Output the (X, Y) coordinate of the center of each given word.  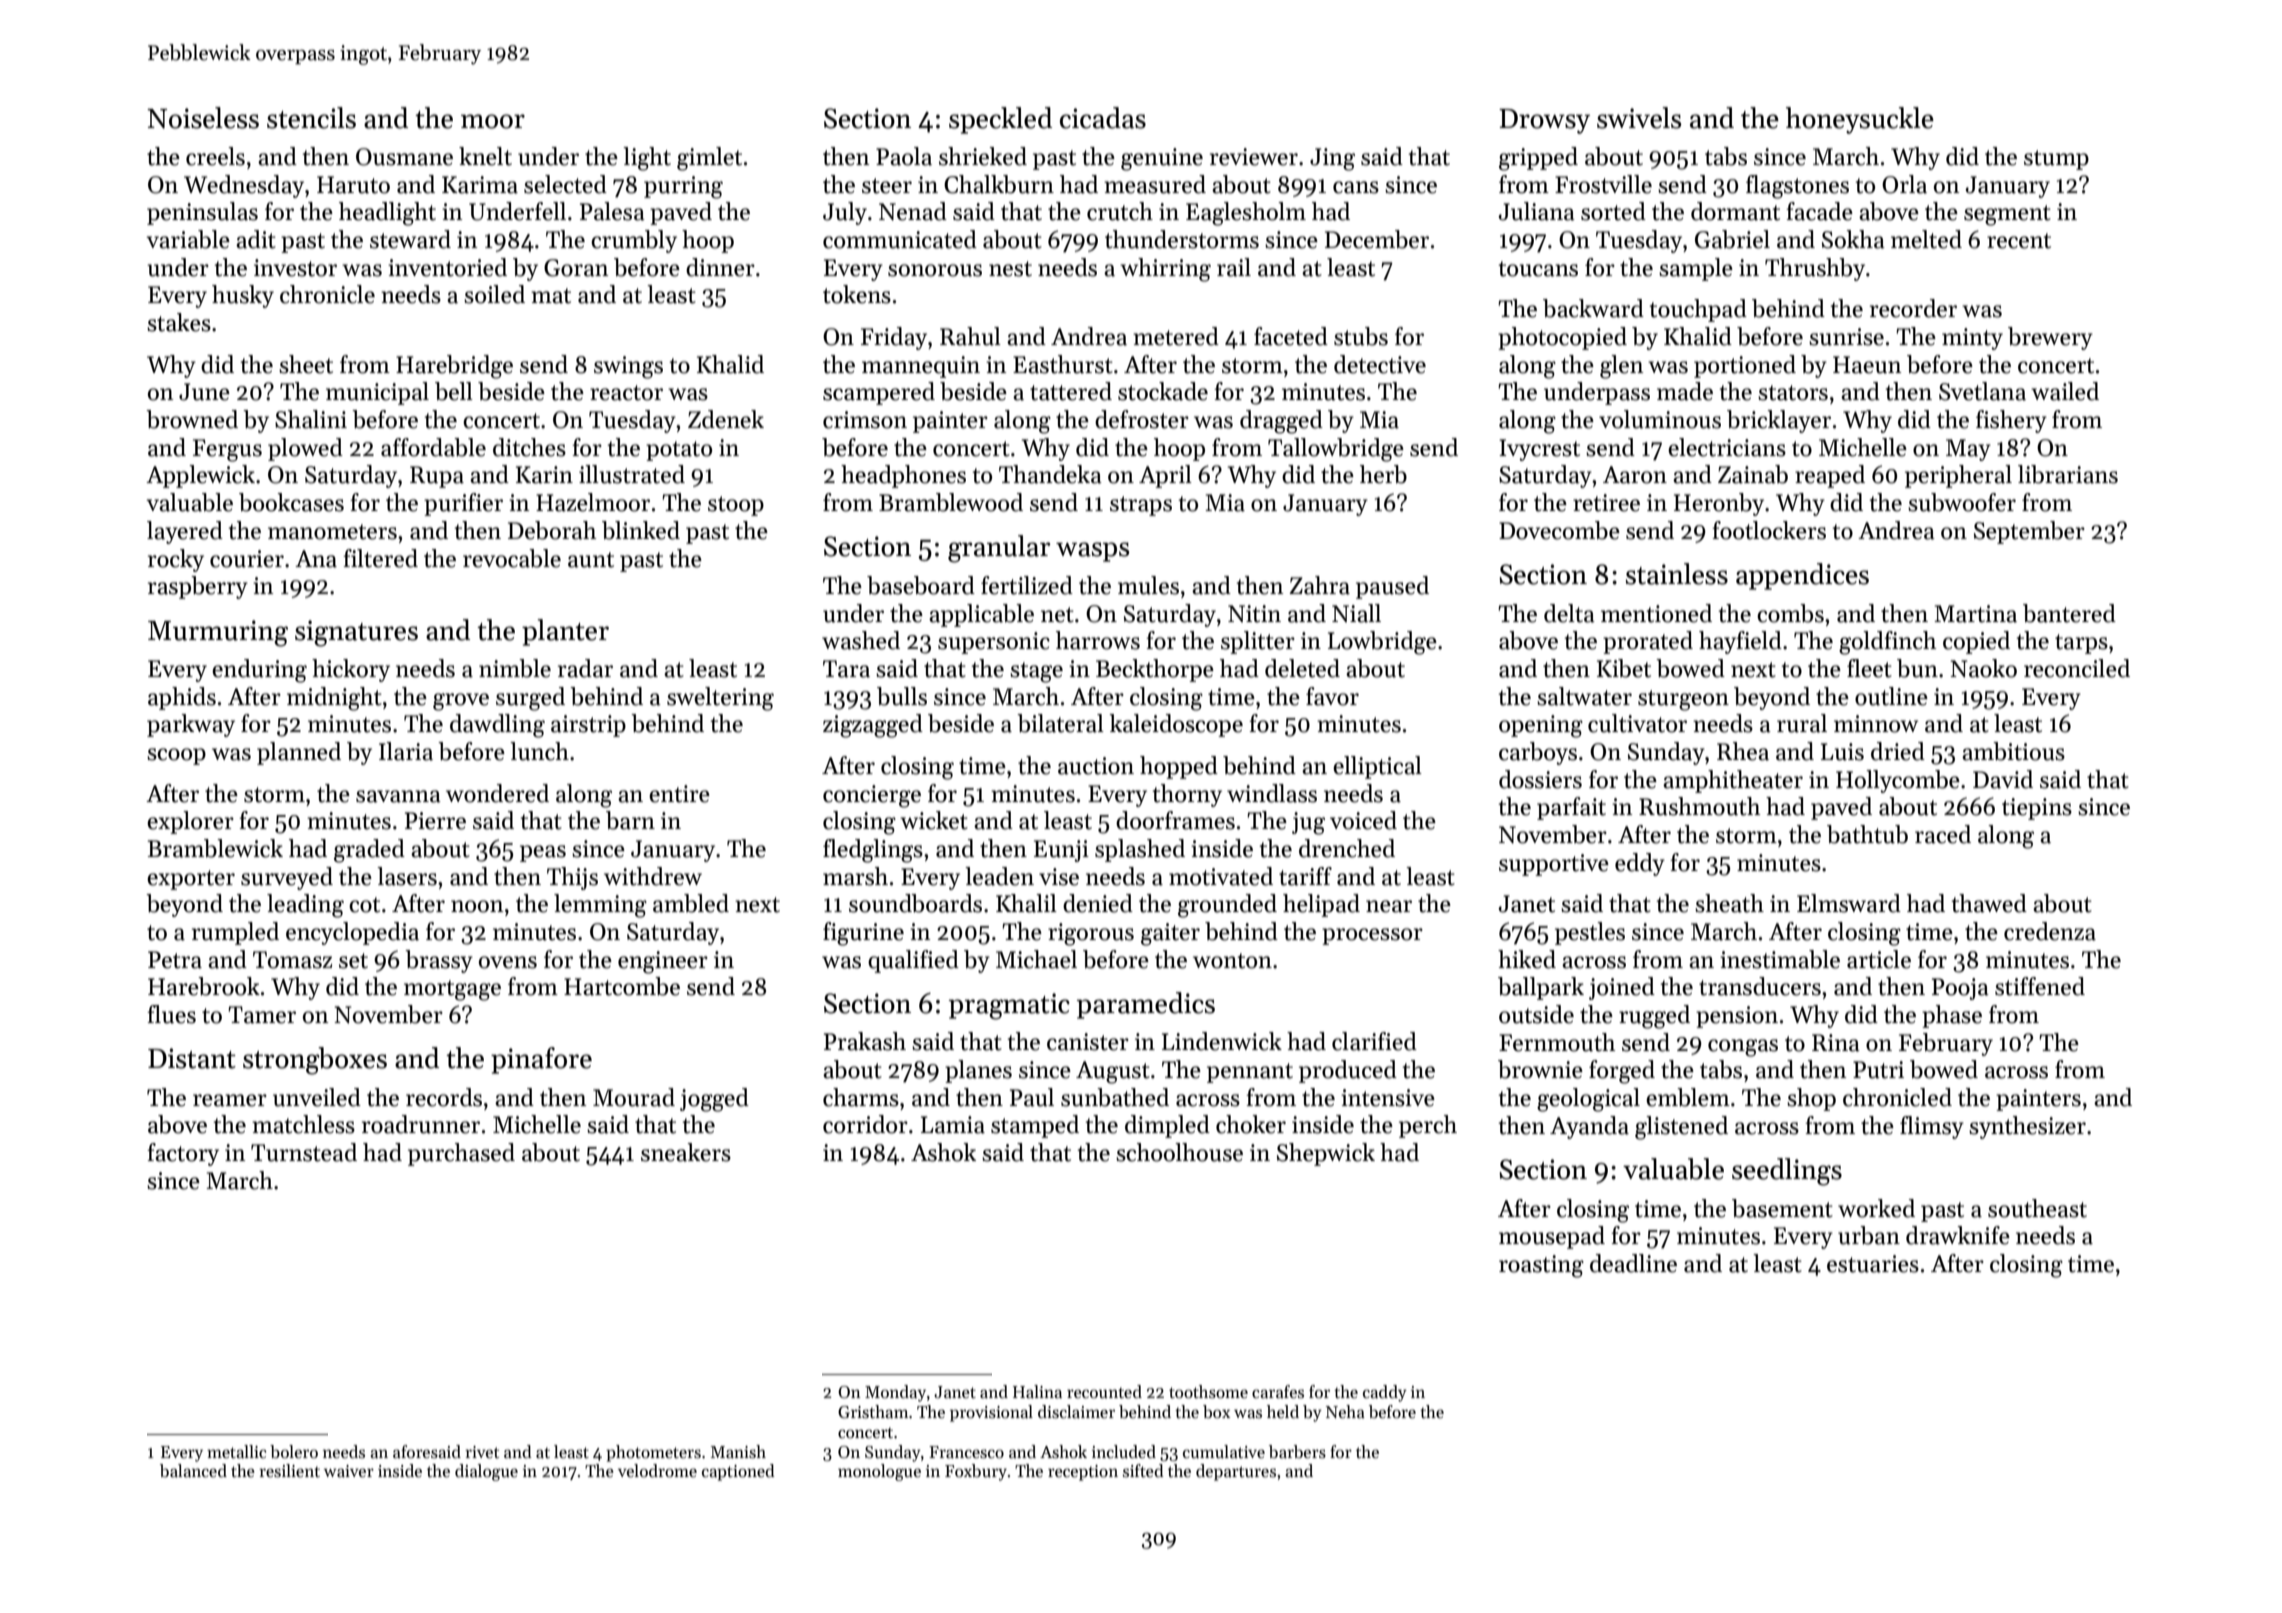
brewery (2050, 338)
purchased (461, 1154)
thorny (1187, 795)
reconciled (2077, 668)
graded (369, 851)
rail (1234, 267)
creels (215, 156)
